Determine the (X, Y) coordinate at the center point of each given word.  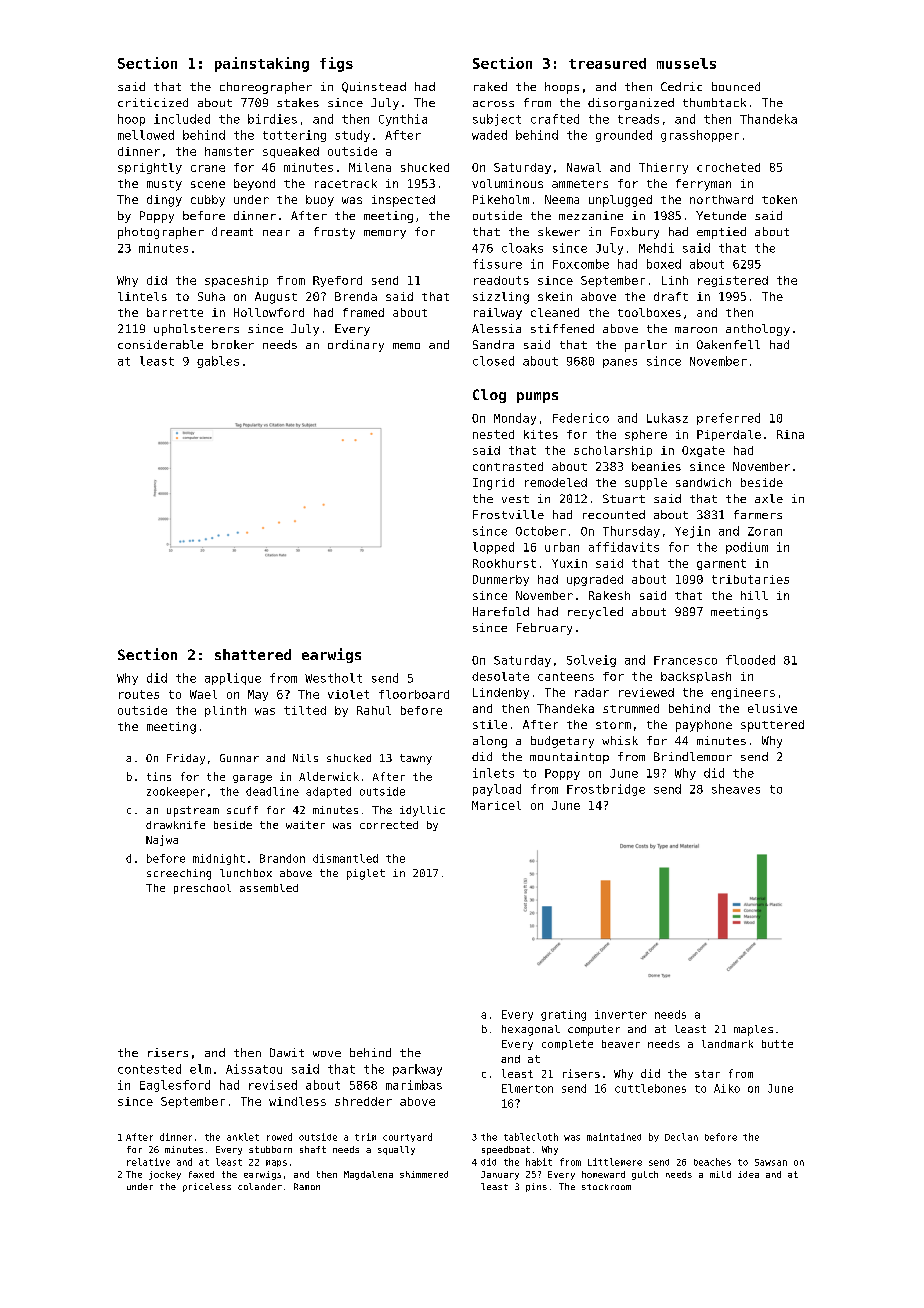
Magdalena (368, 1175)
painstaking (262, 64)
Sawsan (771, 1162)
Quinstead (374, 87)
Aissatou (254, 1069)
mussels (686, 63)
